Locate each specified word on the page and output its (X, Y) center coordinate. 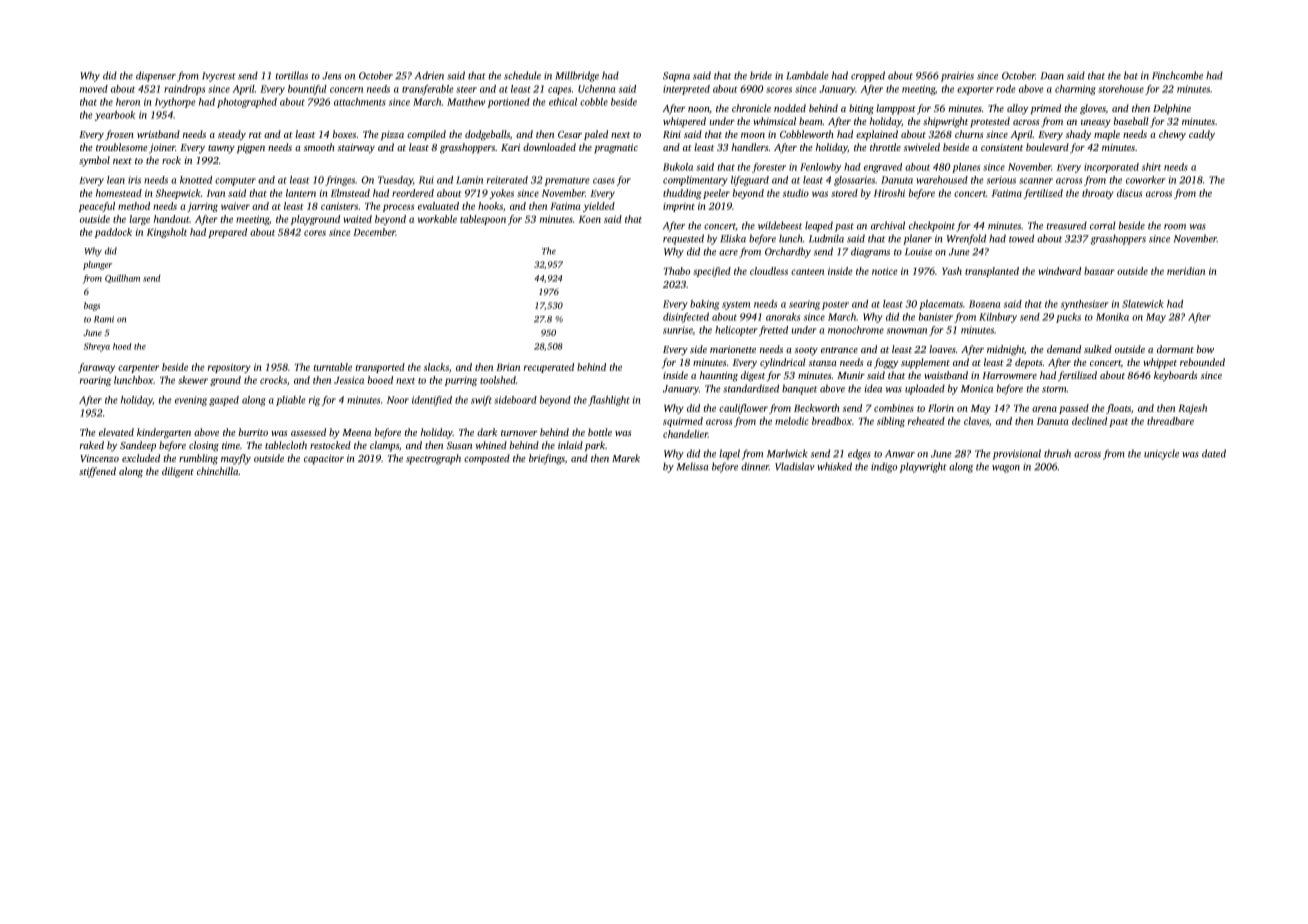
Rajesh (1192, 409)
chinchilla (218, 471)
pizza (392, 136)
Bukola (678, 167)
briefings (547, 459)
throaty (1098, 194)
